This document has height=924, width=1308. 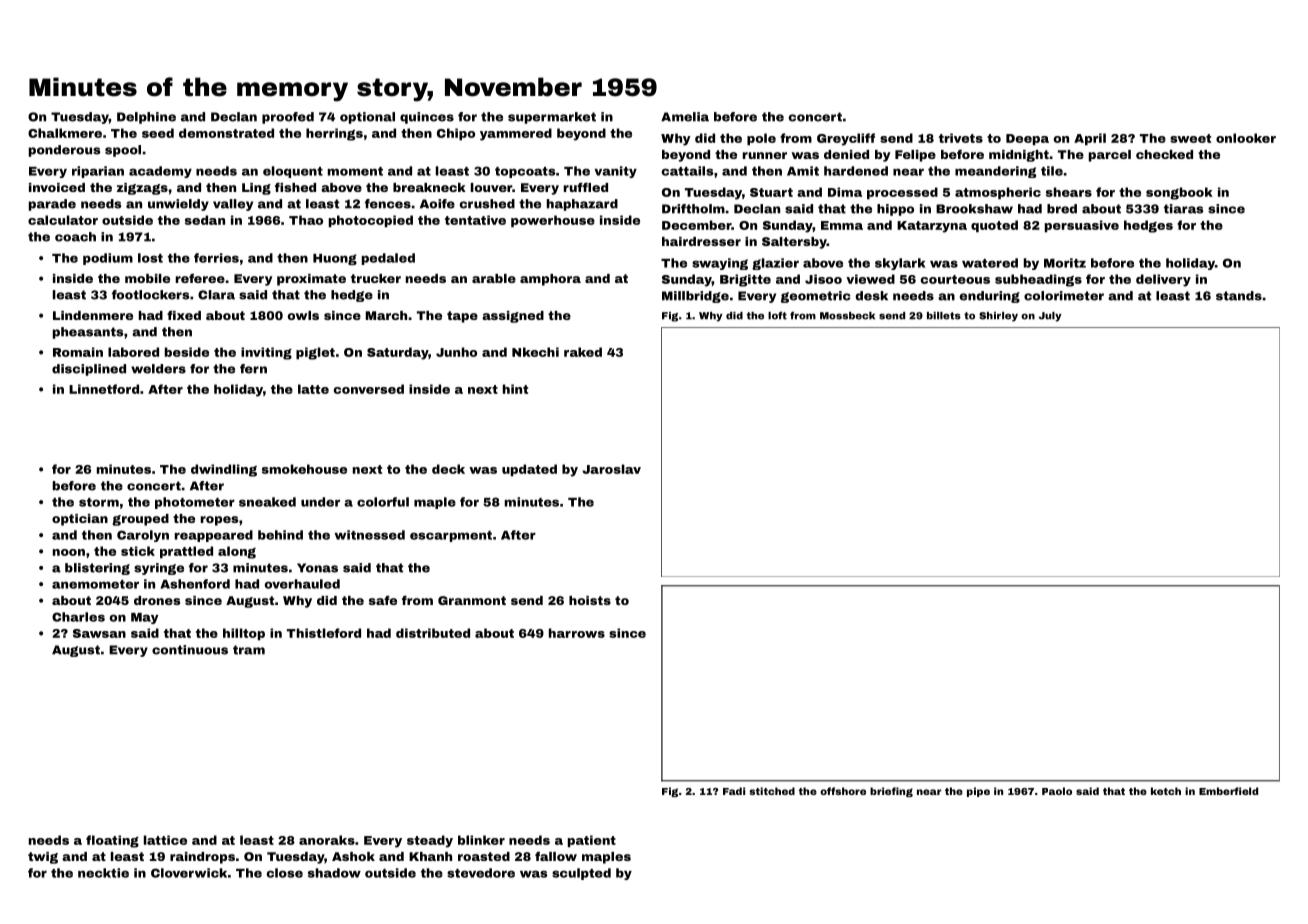 I want to click on Jaroslav, so click(x=611, y=469).
